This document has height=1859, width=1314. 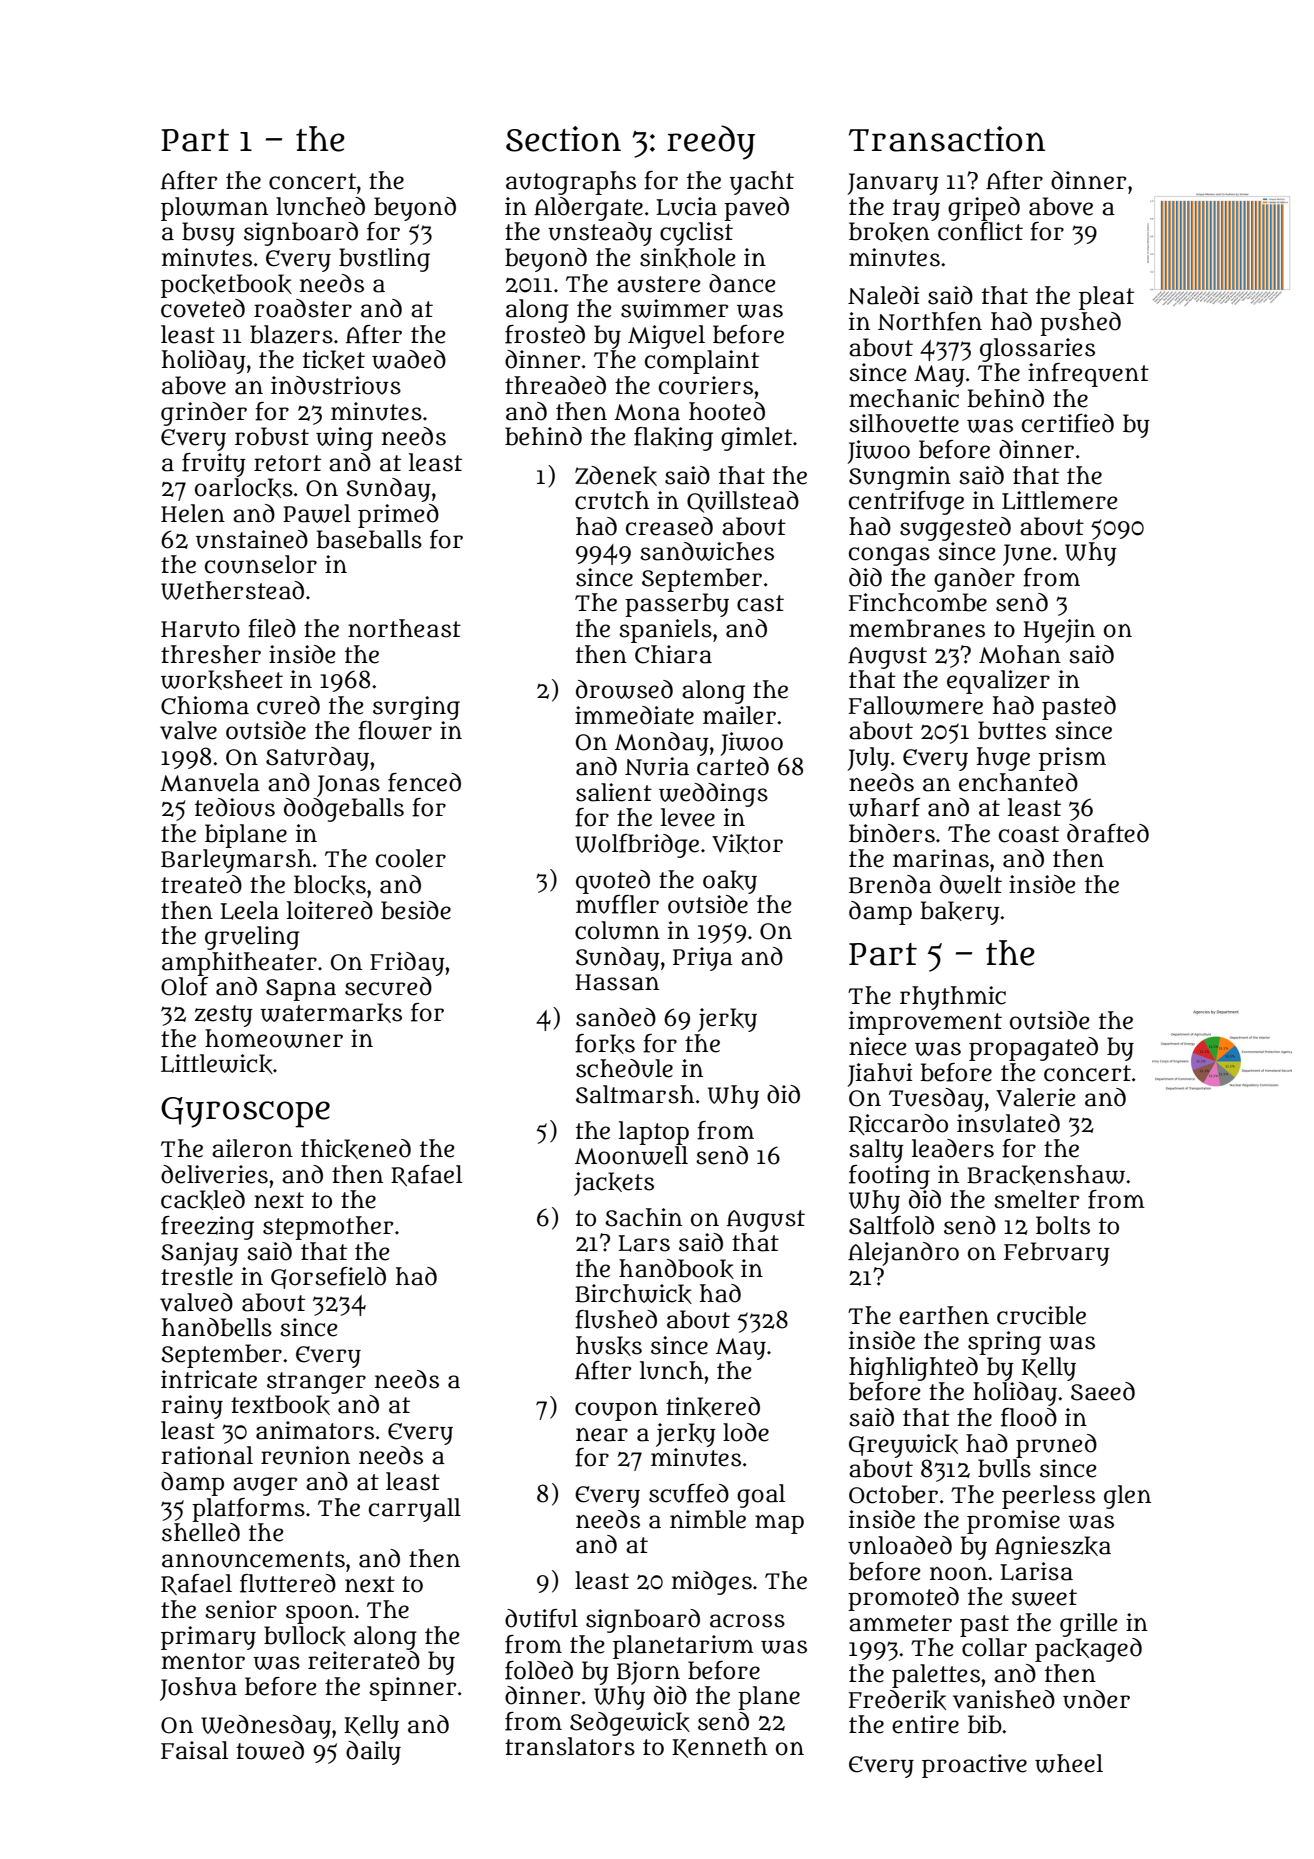 What do you see at coordinates (602, 1435) in the document?
I see `near` at bounding box center [602, 1435].
